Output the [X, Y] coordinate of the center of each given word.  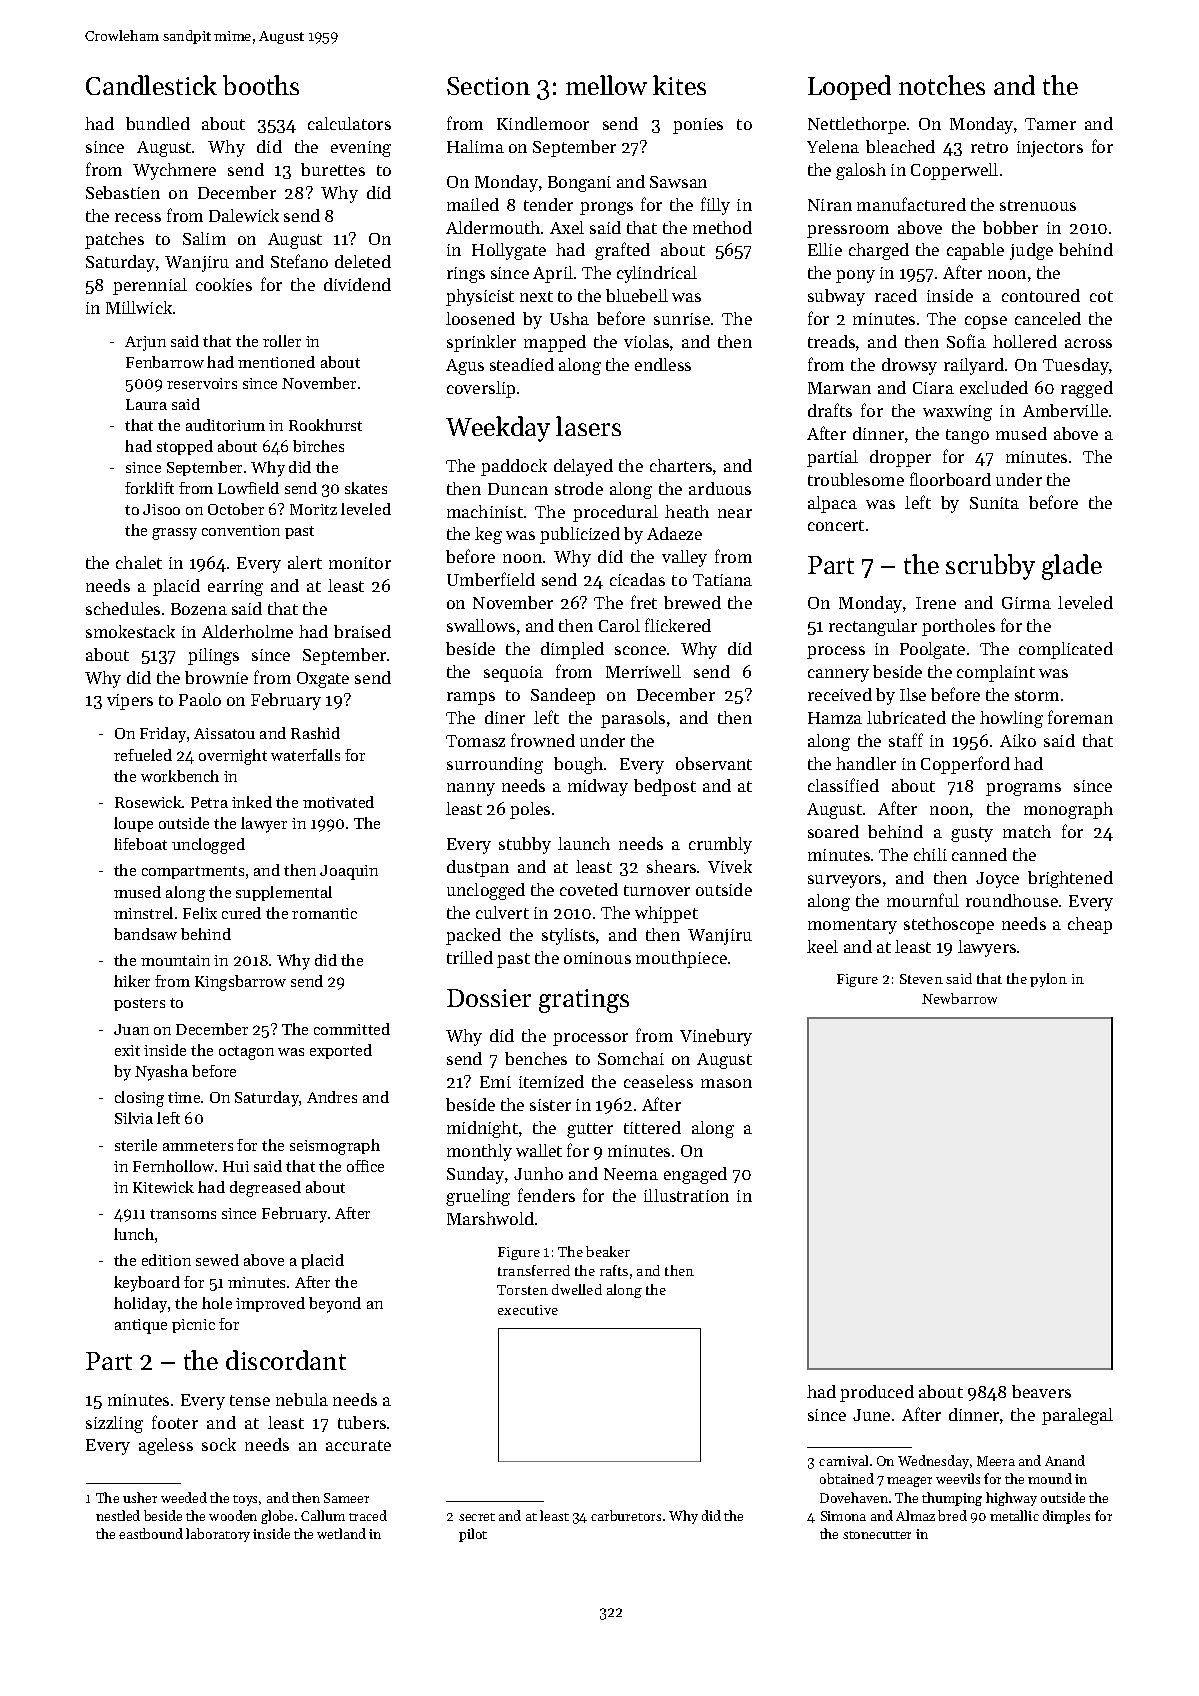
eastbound [151, 1533]
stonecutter [877, 1535]
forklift [149, 488]
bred [952, 1515]
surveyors [844, 881]
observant [714, 763]
